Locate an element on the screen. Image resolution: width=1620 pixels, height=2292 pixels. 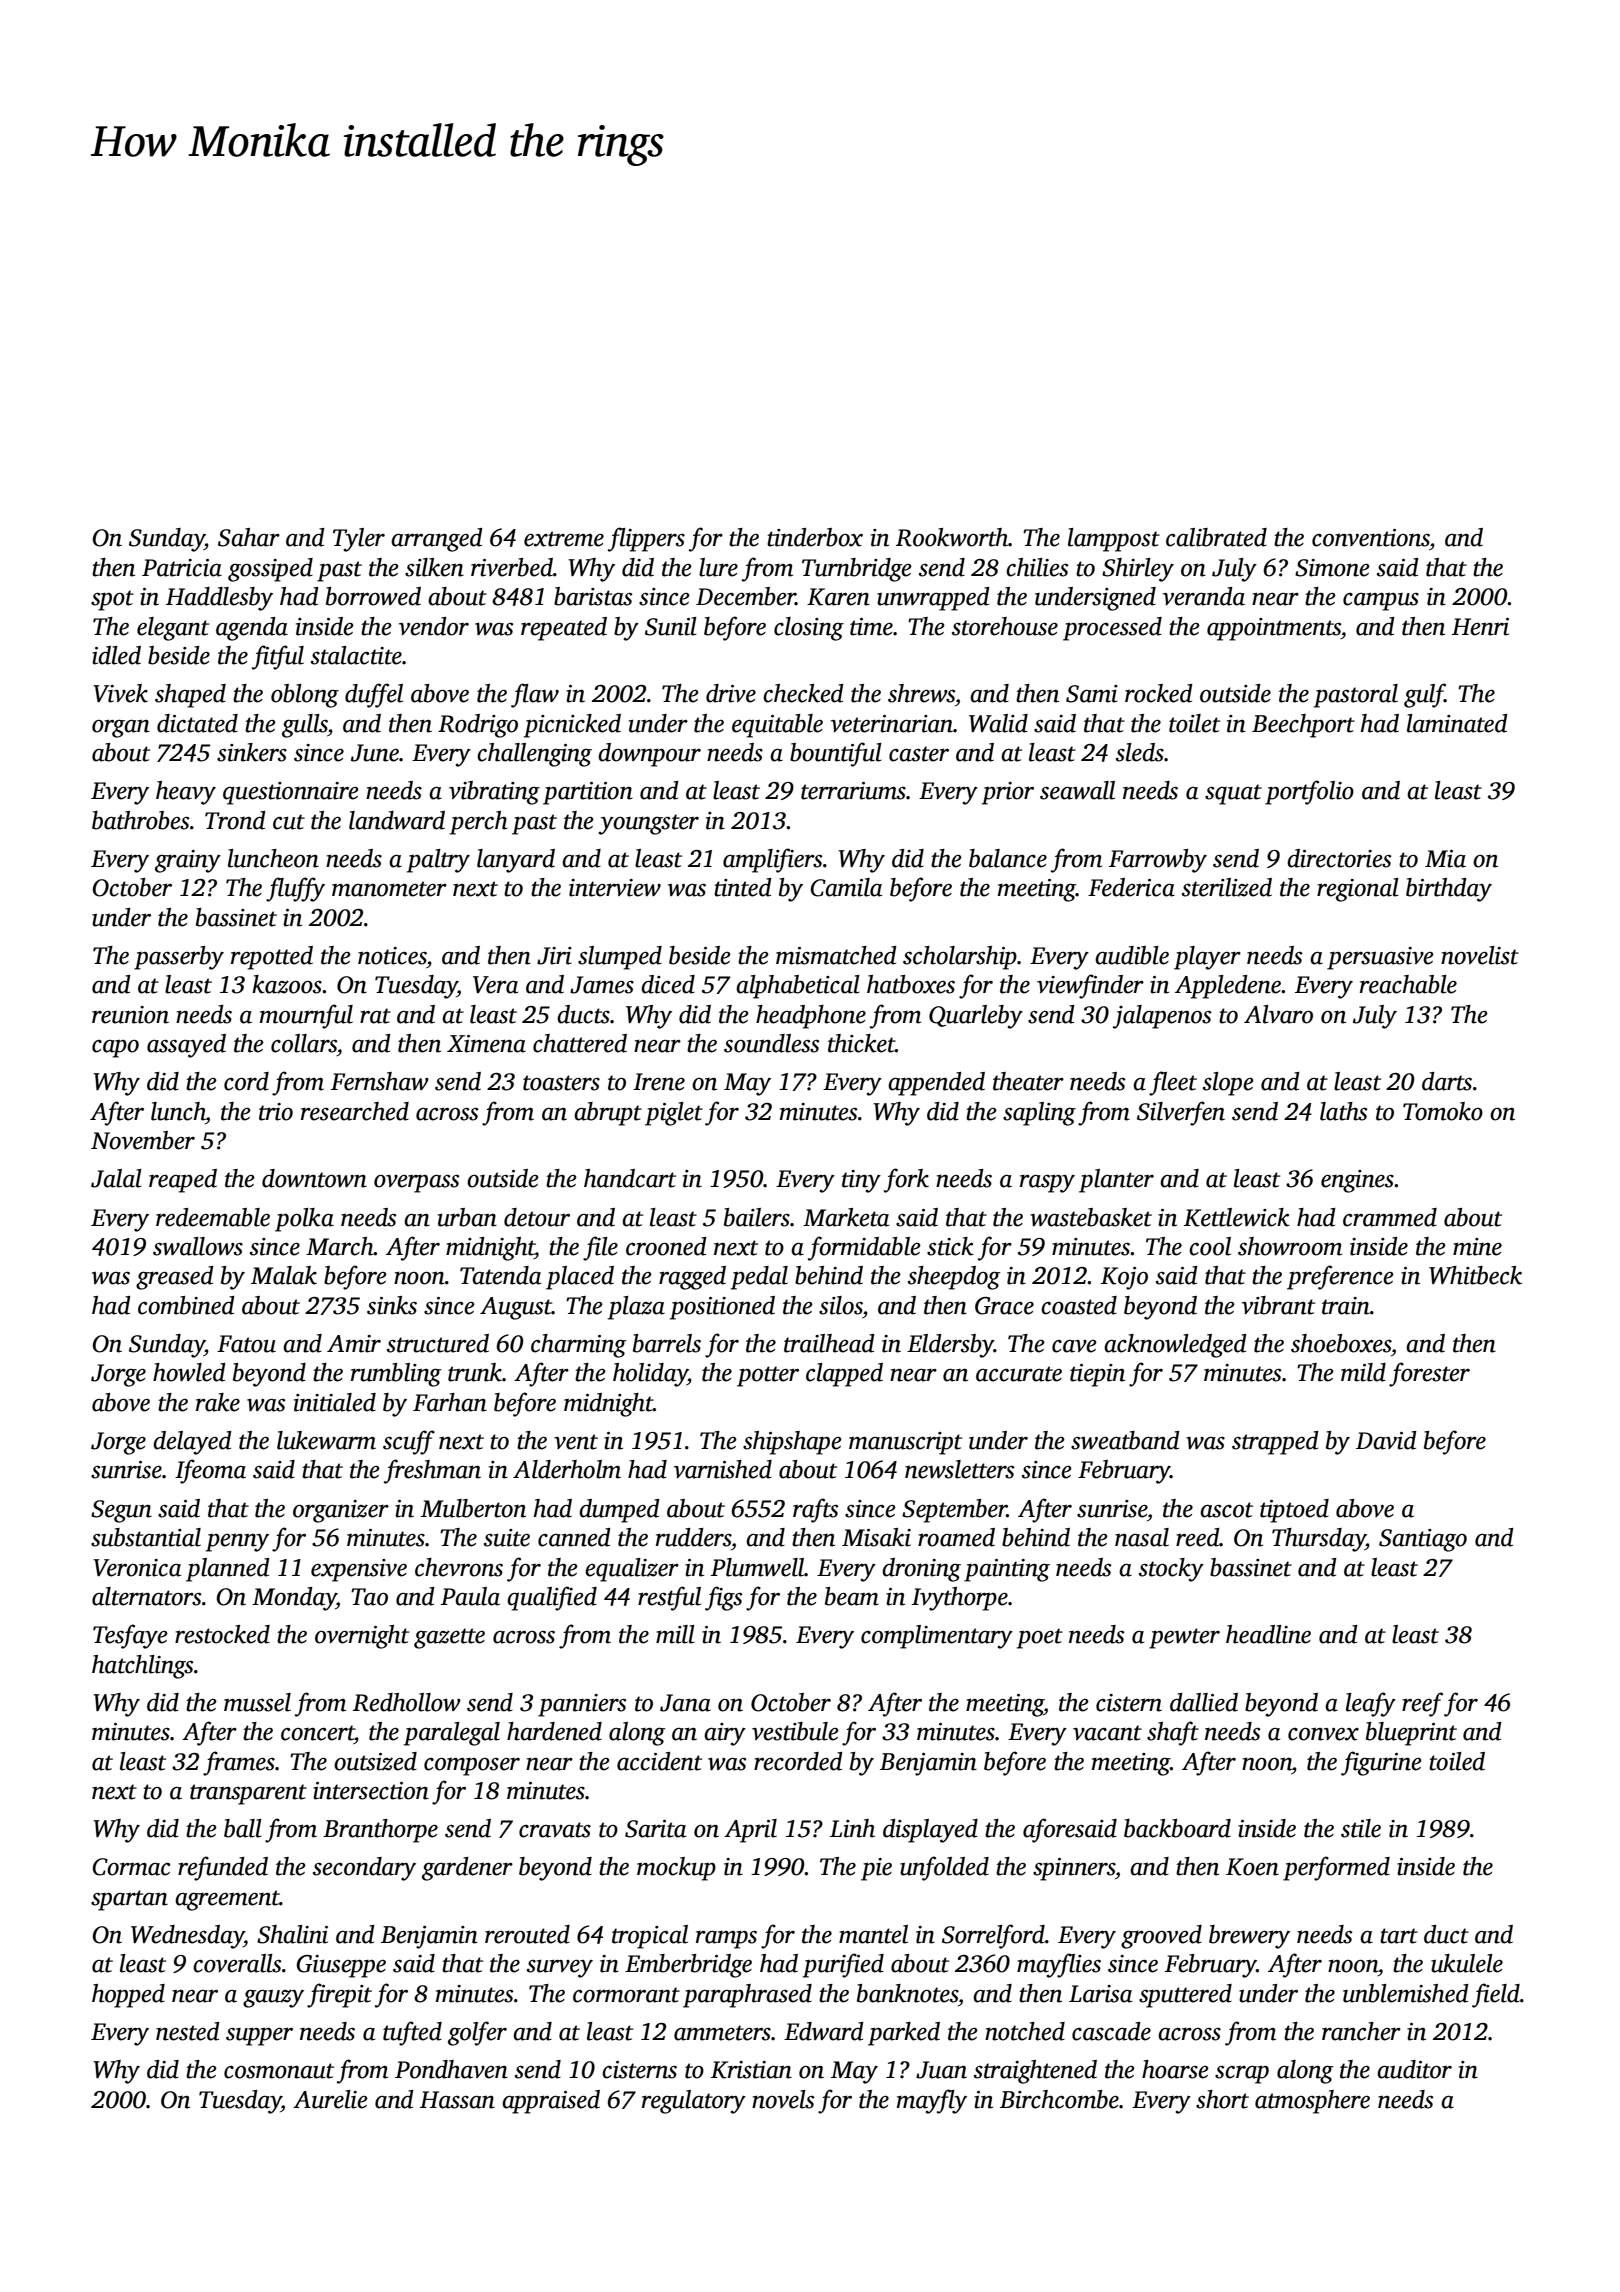
David is located at coordinates (1386, 1440).
